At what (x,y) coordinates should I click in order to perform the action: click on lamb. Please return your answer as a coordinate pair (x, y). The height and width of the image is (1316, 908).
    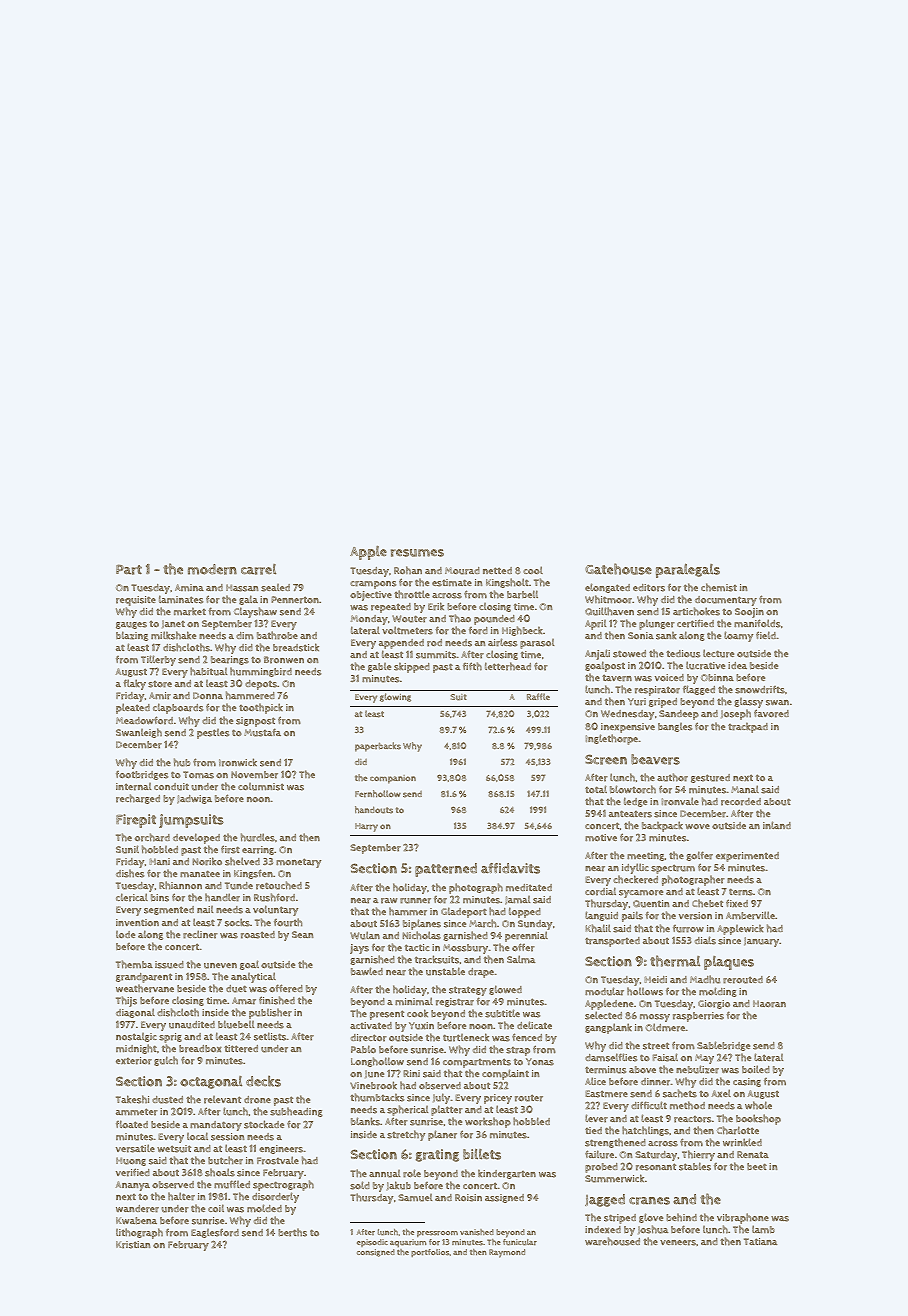
    Looking at the image, I should click on (763, 1229).
